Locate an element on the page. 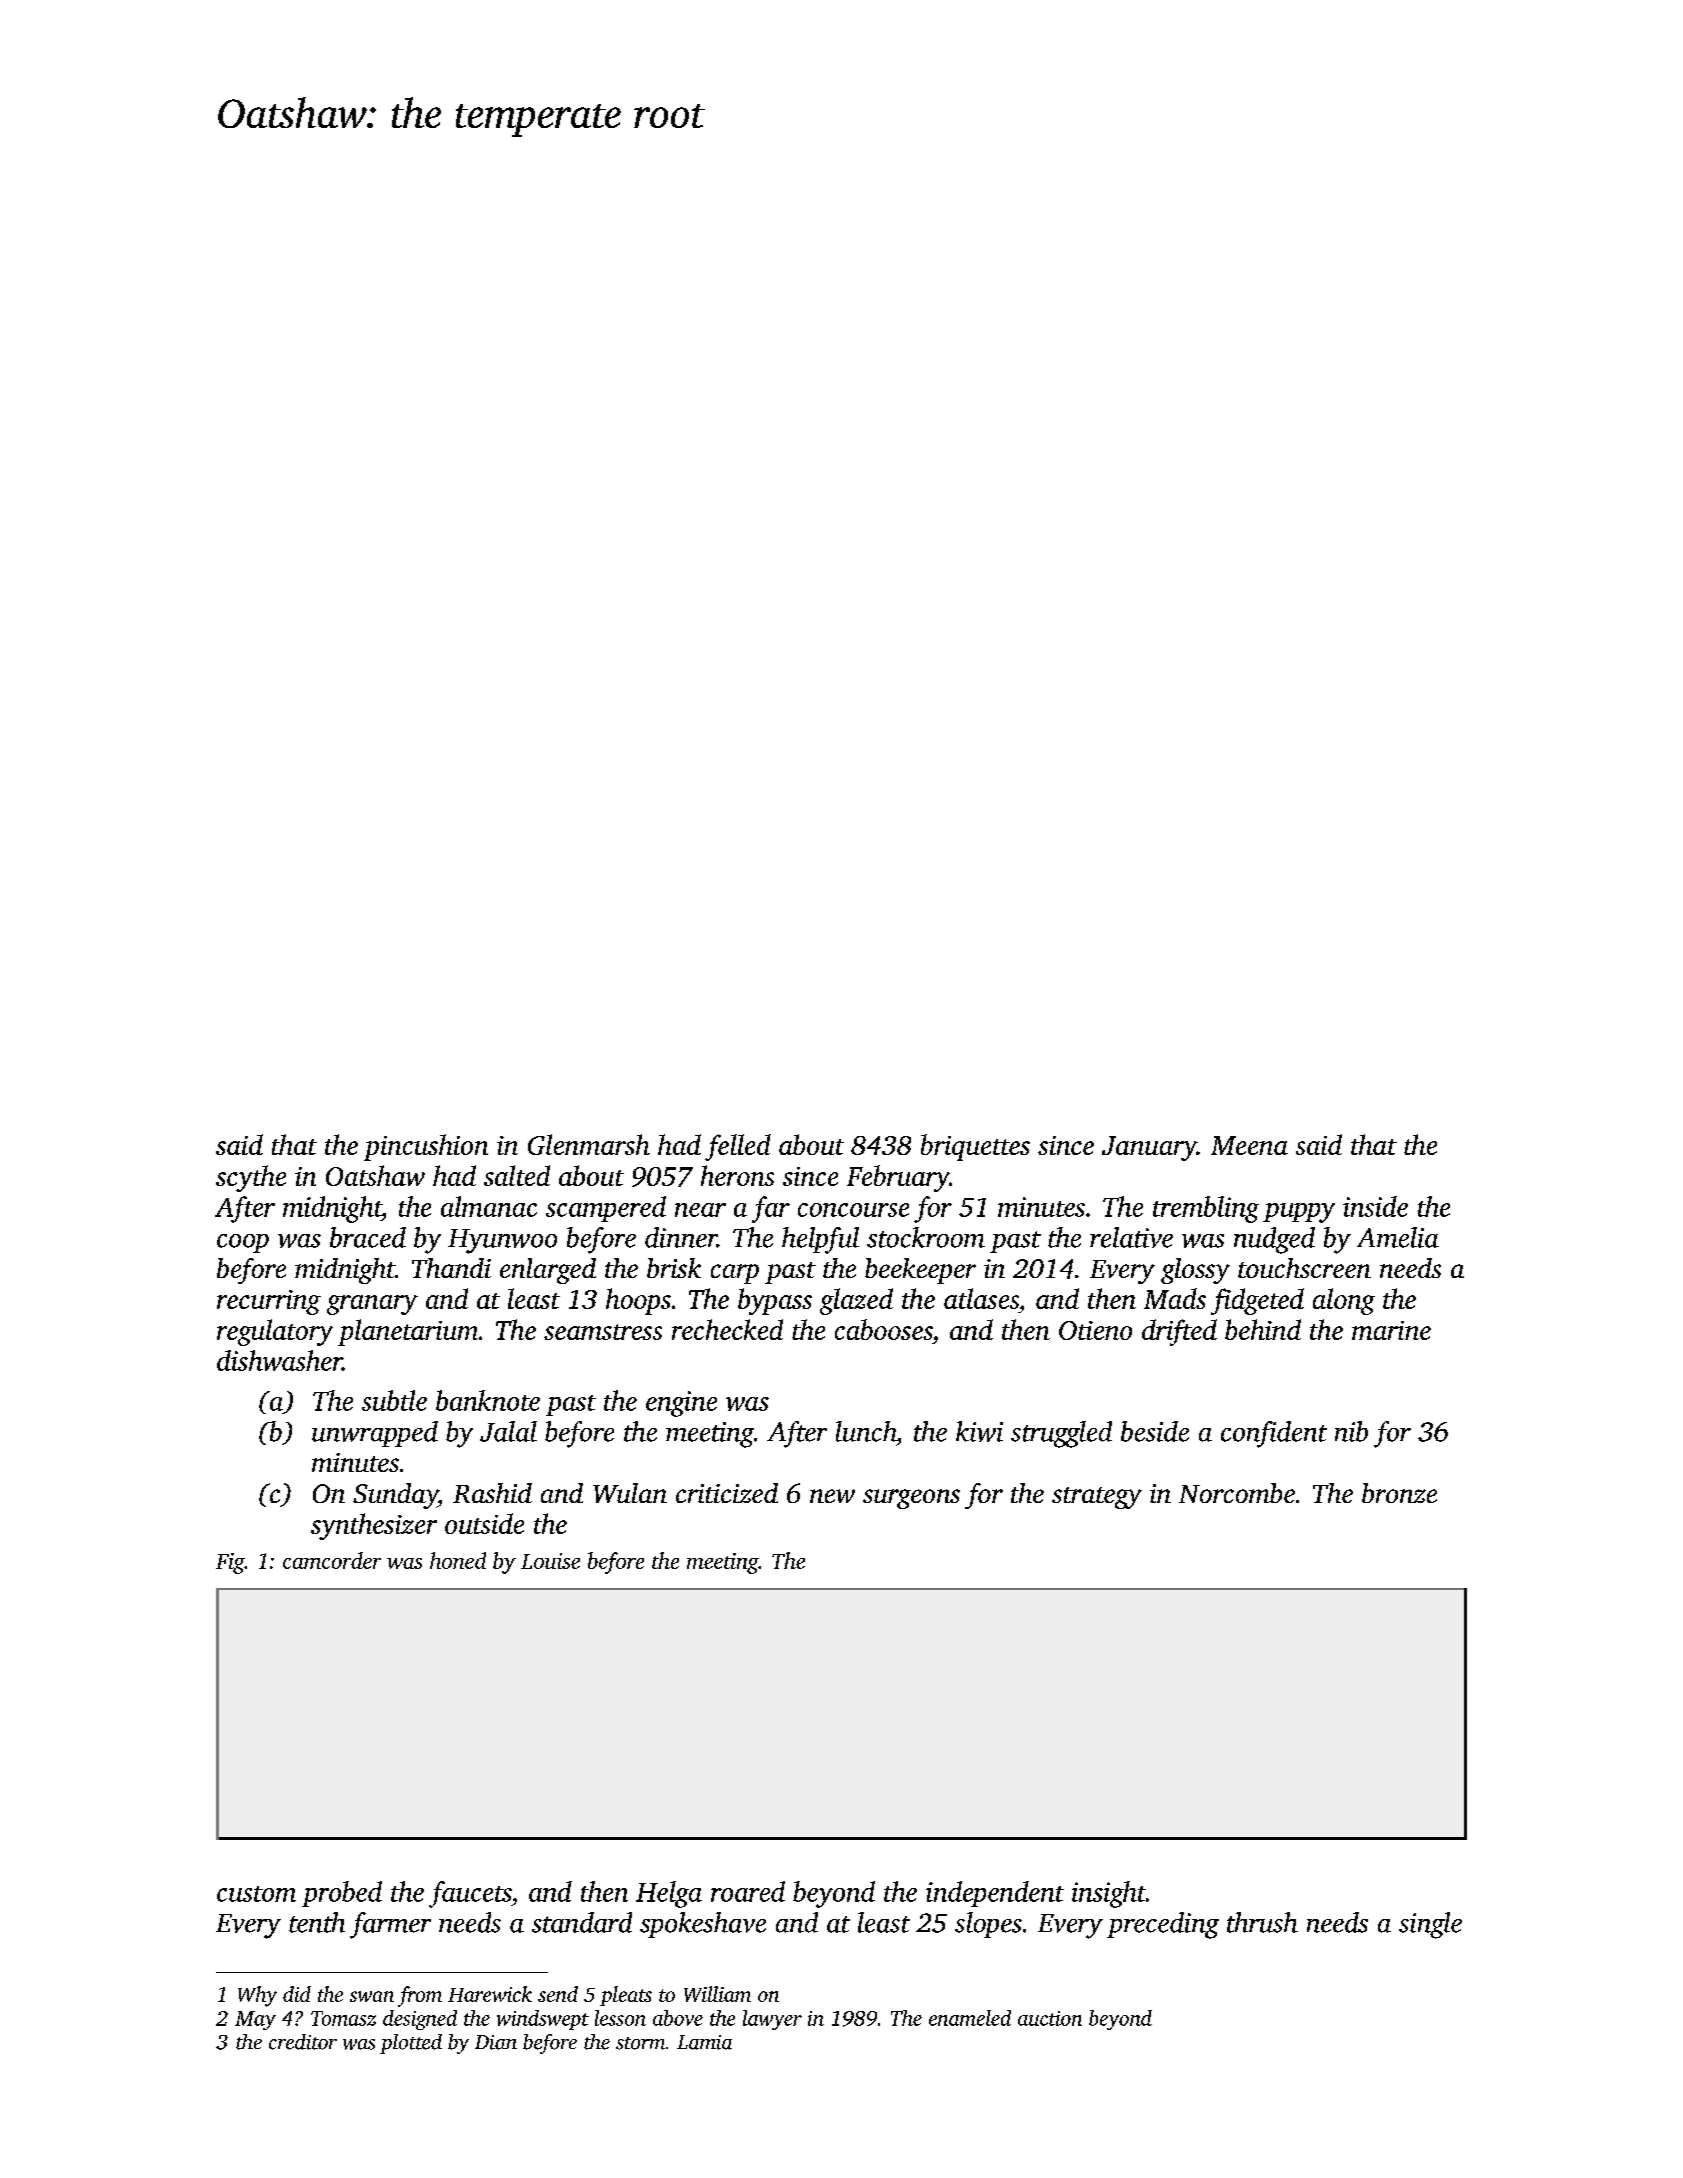 The height and width of the document is (2178, 1683). custom is located at coordinates (256, 1894).
